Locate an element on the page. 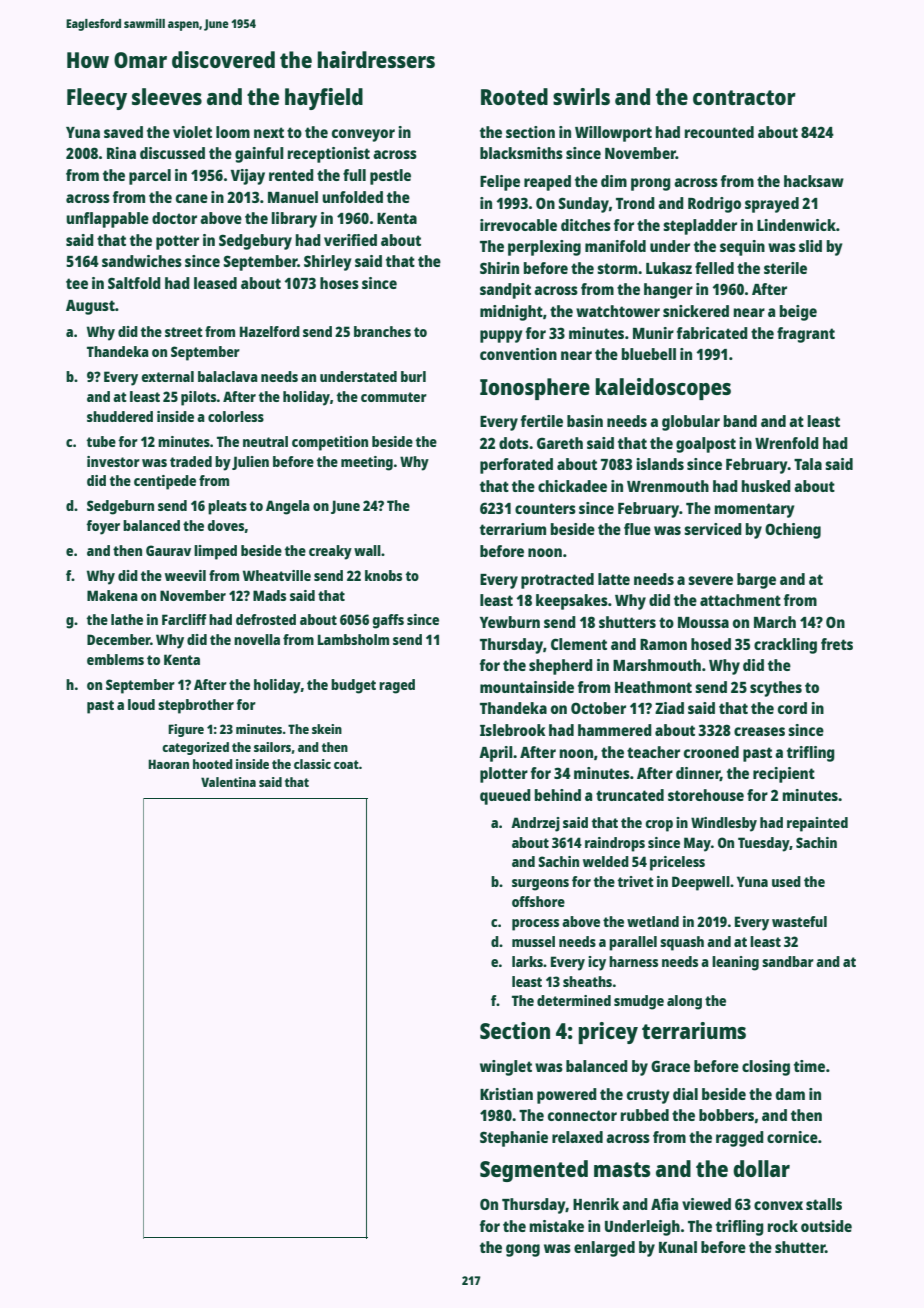  slid is located at coordinates (810, 246).
